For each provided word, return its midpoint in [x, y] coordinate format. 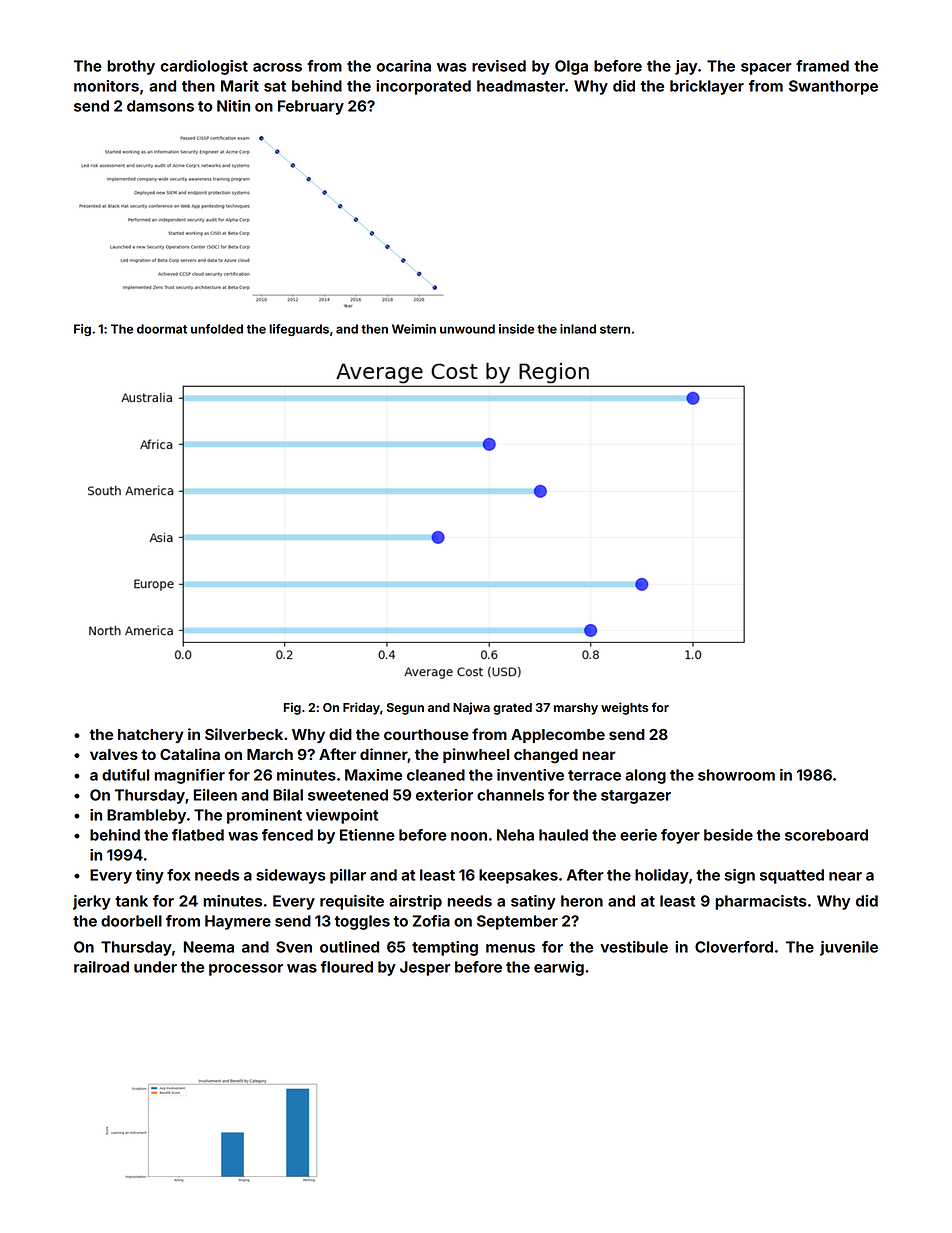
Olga [571, 67]
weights [624, 708]
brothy [131, 67]
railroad [101, 967]
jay [686, 67]
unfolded [217, 329]
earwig [559, 968]
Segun [405, 709]
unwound [467, 329]
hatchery [151, 736]
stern [615, 329]
